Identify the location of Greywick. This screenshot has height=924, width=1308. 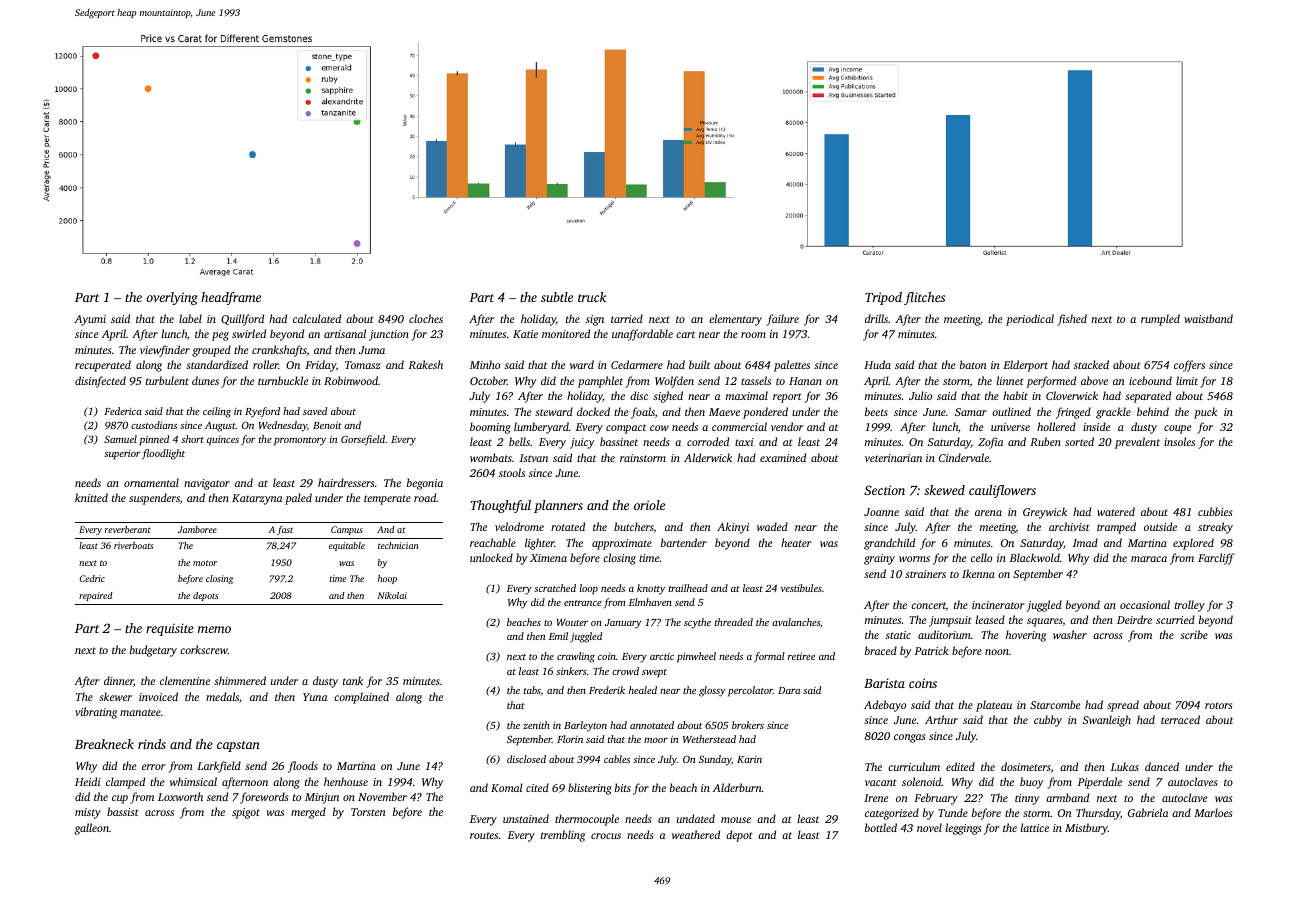
(1045, 513).
